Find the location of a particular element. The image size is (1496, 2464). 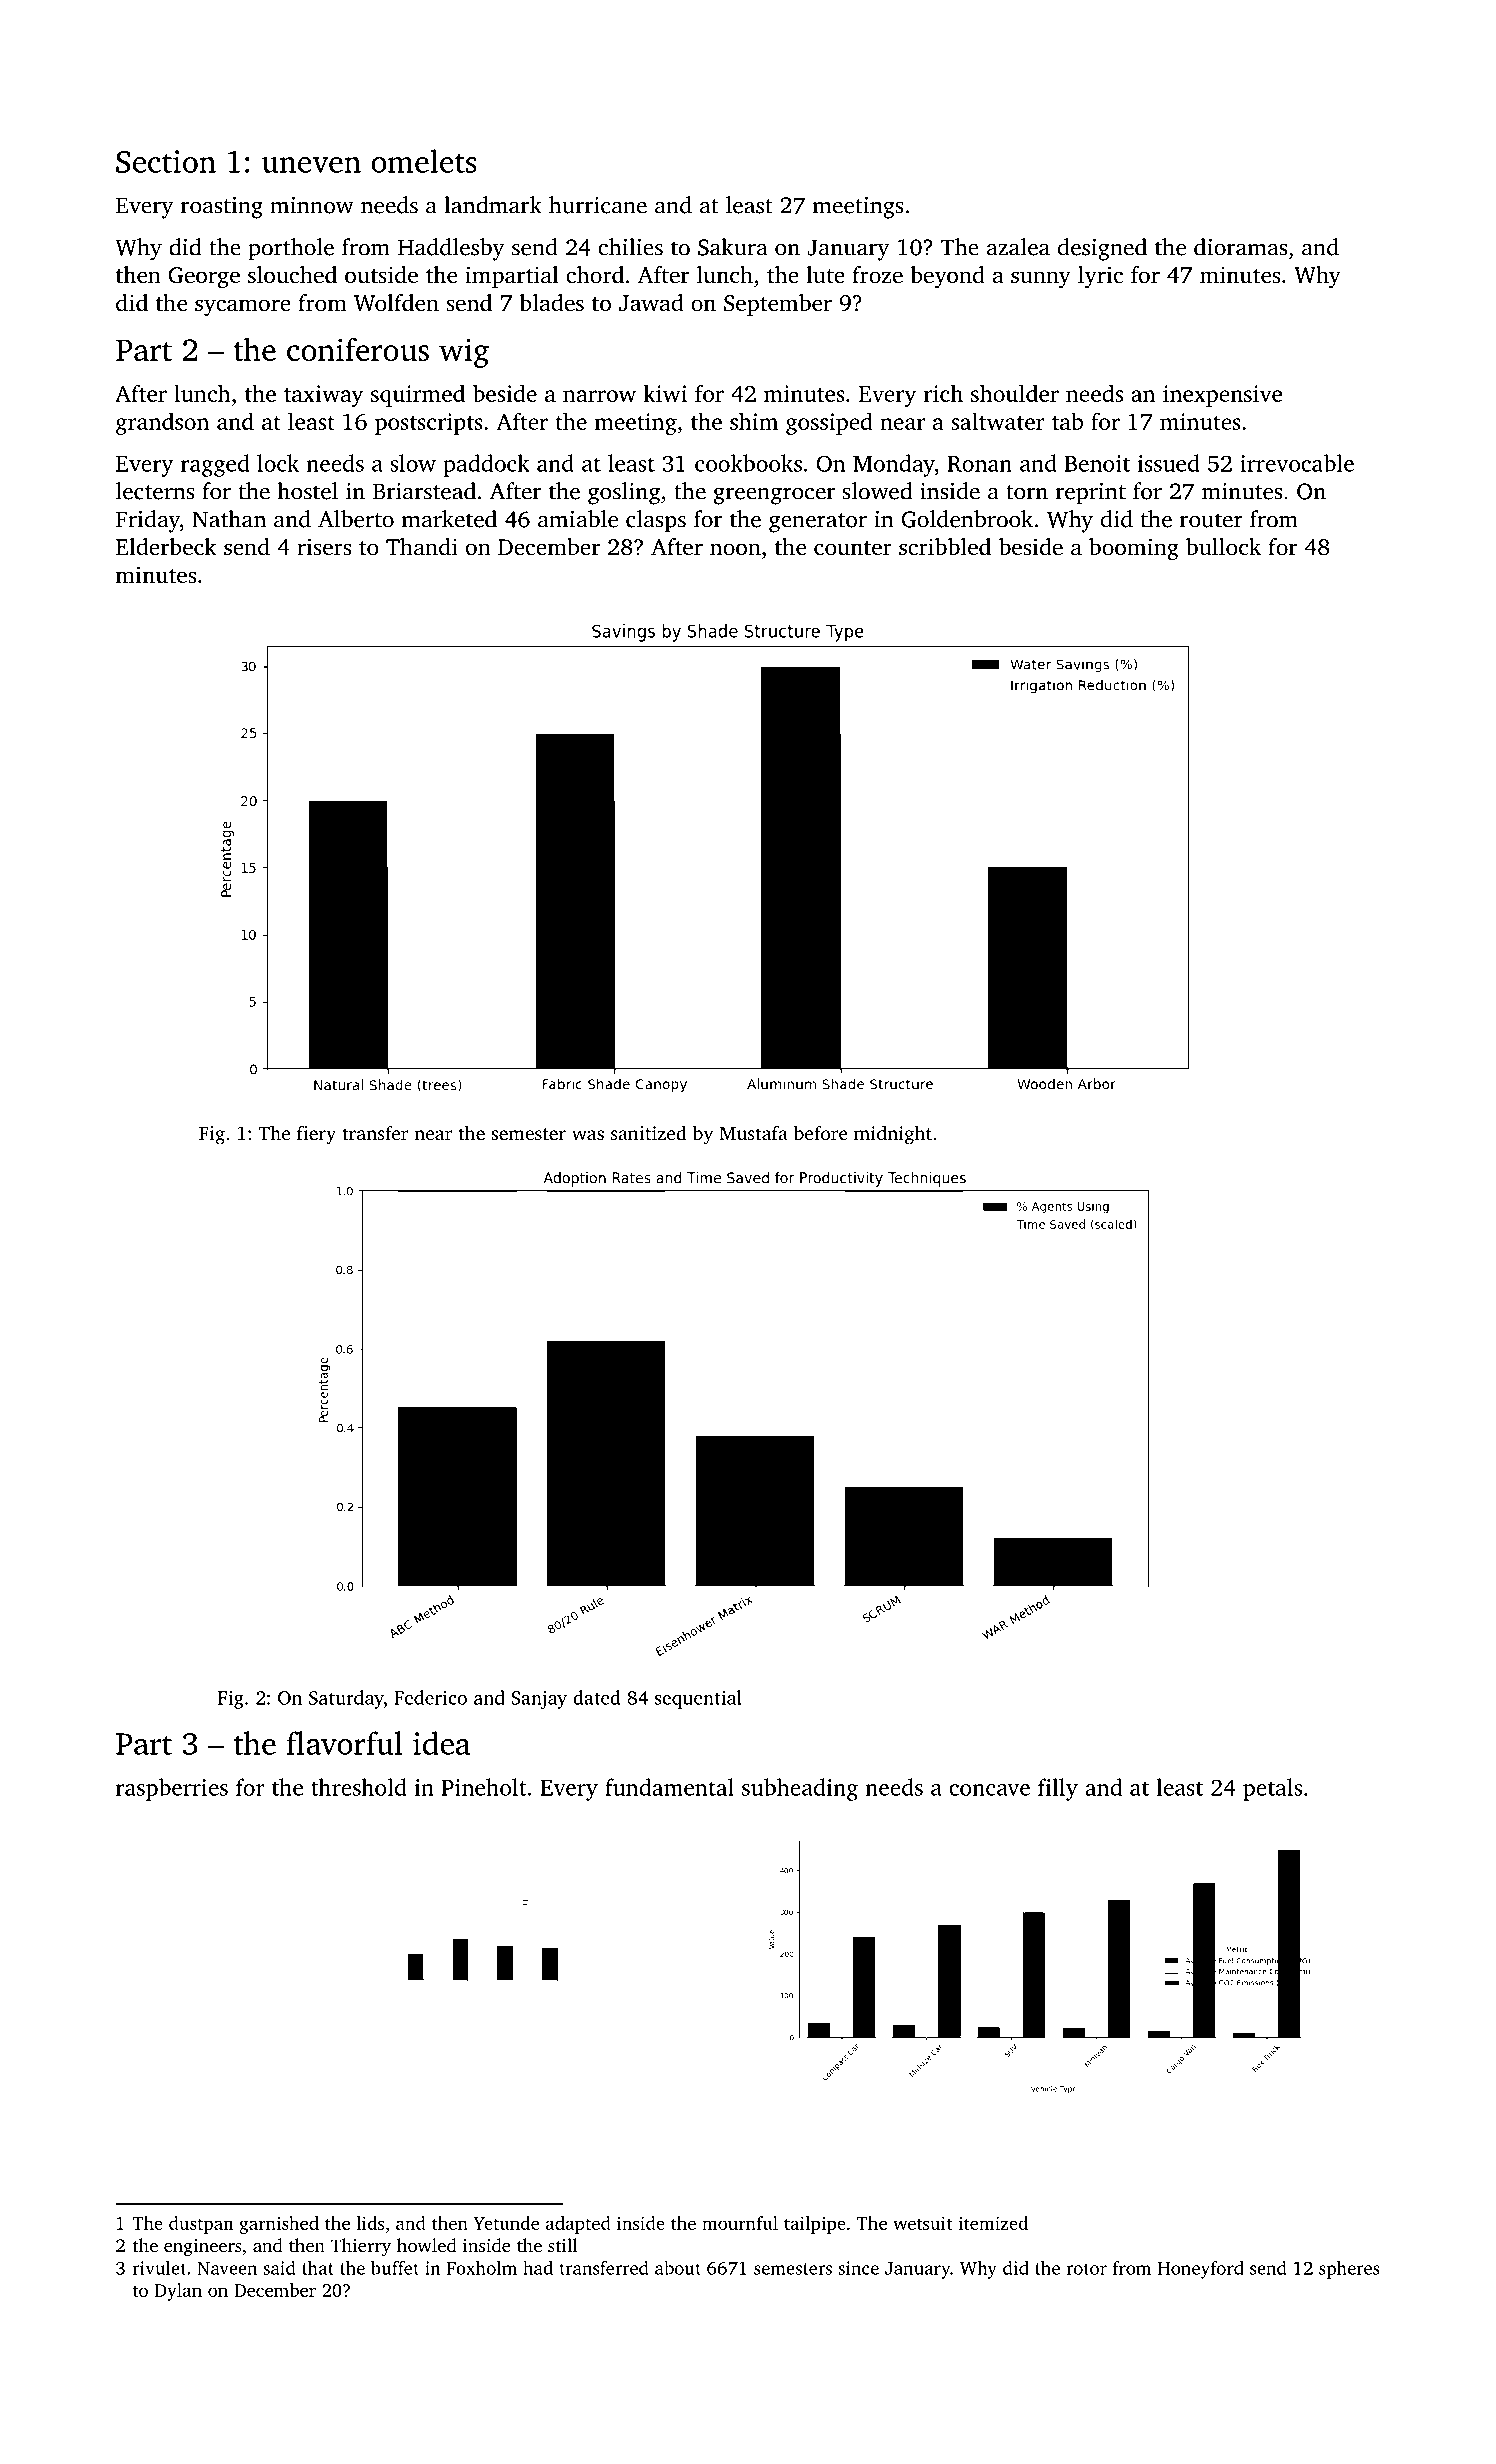

before is located at coordinates (821, 1132).
